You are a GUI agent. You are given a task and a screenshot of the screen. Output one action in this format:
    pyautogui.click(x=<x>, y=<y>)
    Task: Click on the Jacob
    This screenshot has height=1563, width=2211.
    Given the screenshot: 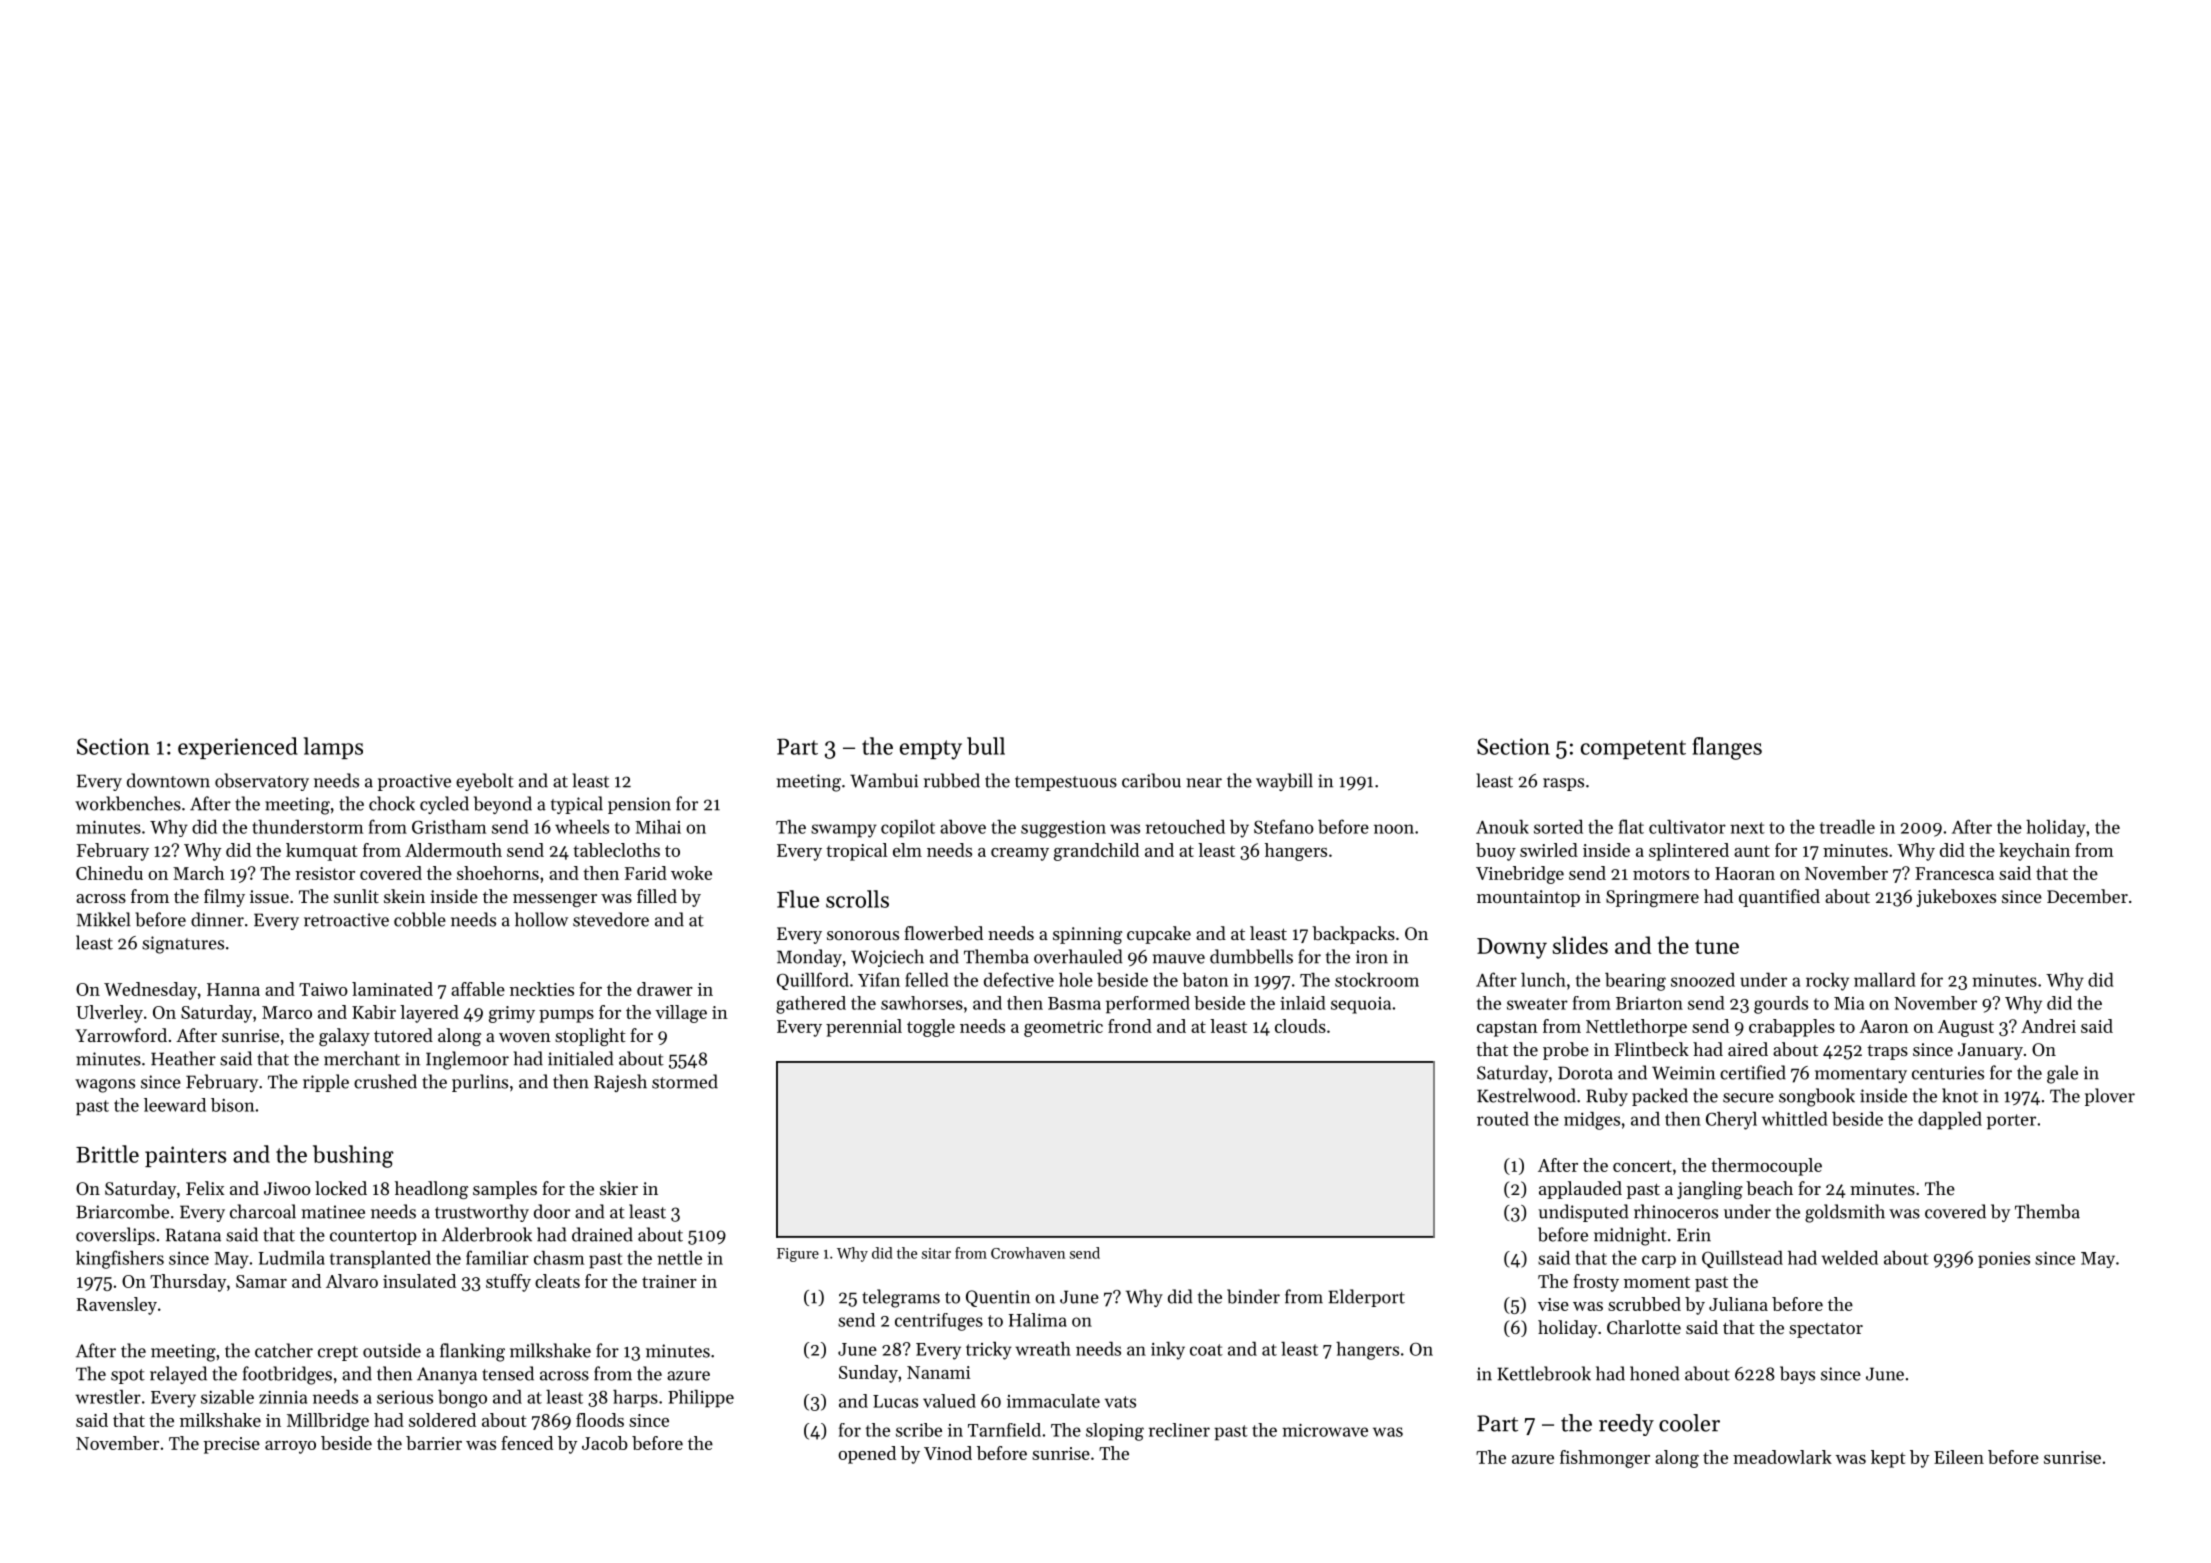 What is the action you would take?
    pyautogui.click(x=605, y=1443)
